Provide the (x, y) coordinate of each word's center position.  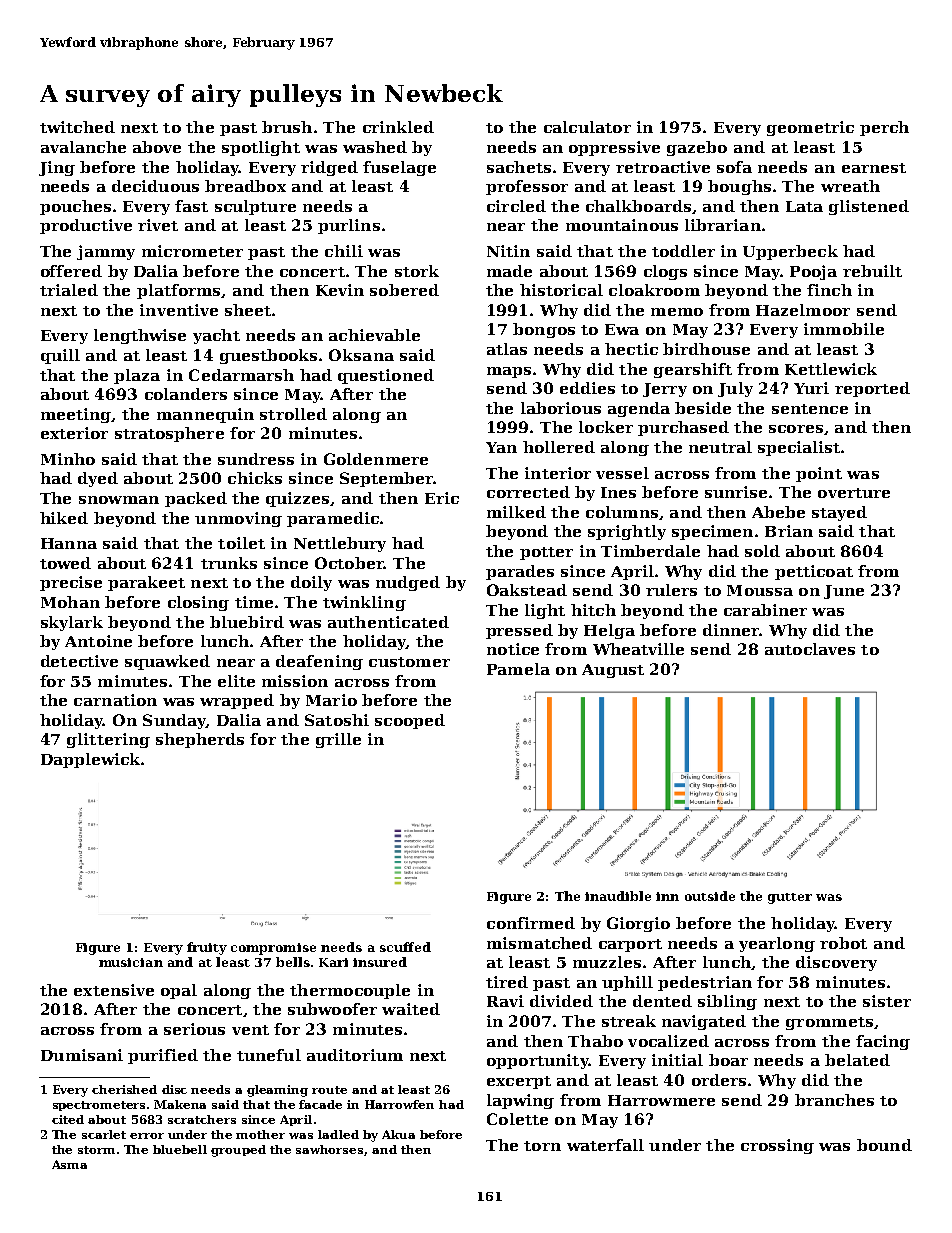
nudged (408, 583)
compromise (273, 949)
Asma (69, 1164)
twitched (77, 127)
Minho (68, 459)
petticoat (814, 572)
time (254, 602)
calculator (587, 127)
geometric (810, 128)
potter (546, 553)
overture (854, 493)
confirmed (531, 923)
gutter (790, 898)
